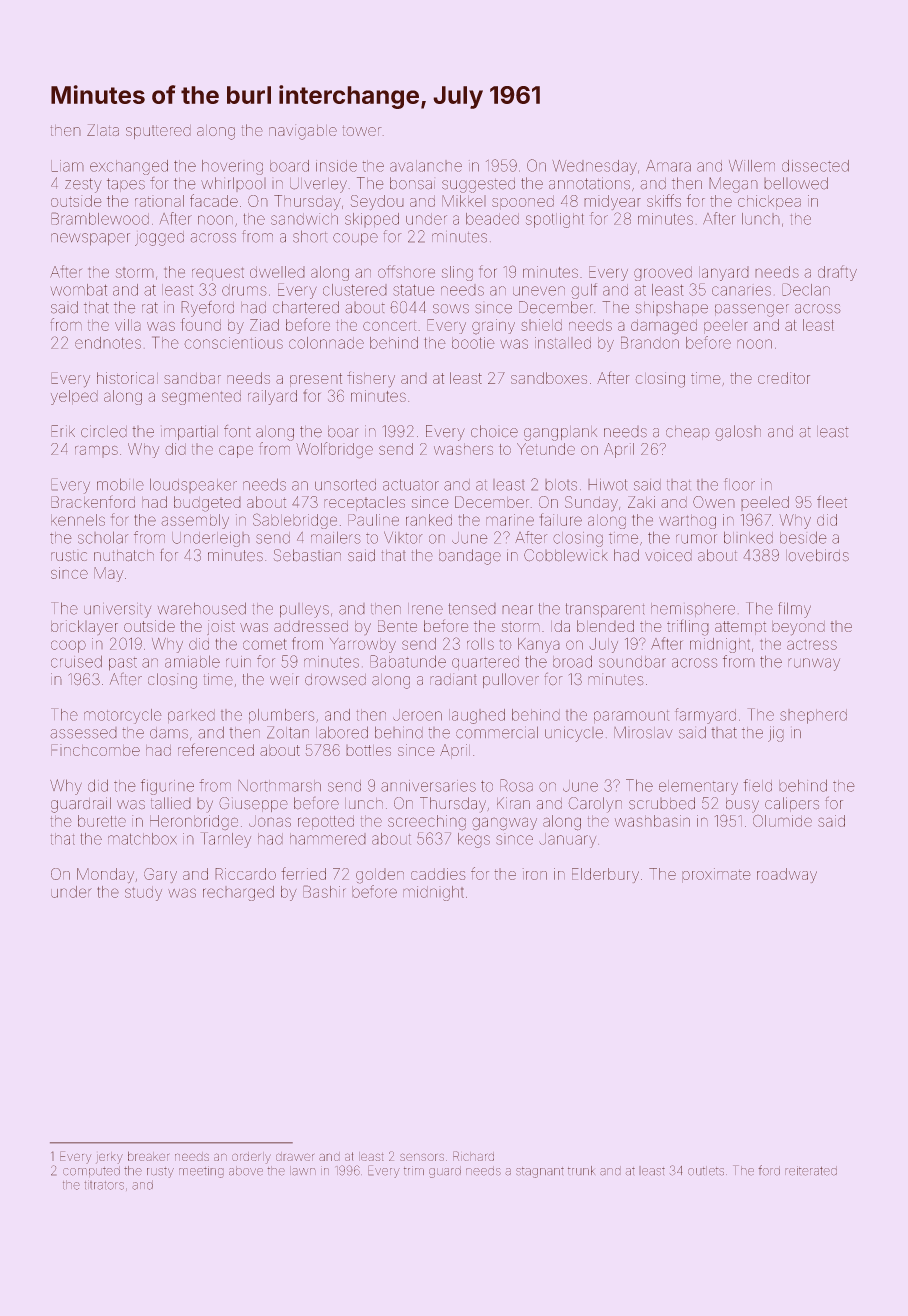 This image has height=1316, width=908. What do you see at coordinates (643, 732) in the image?
I see `Miroslav` at bounding box center [643, 732].
